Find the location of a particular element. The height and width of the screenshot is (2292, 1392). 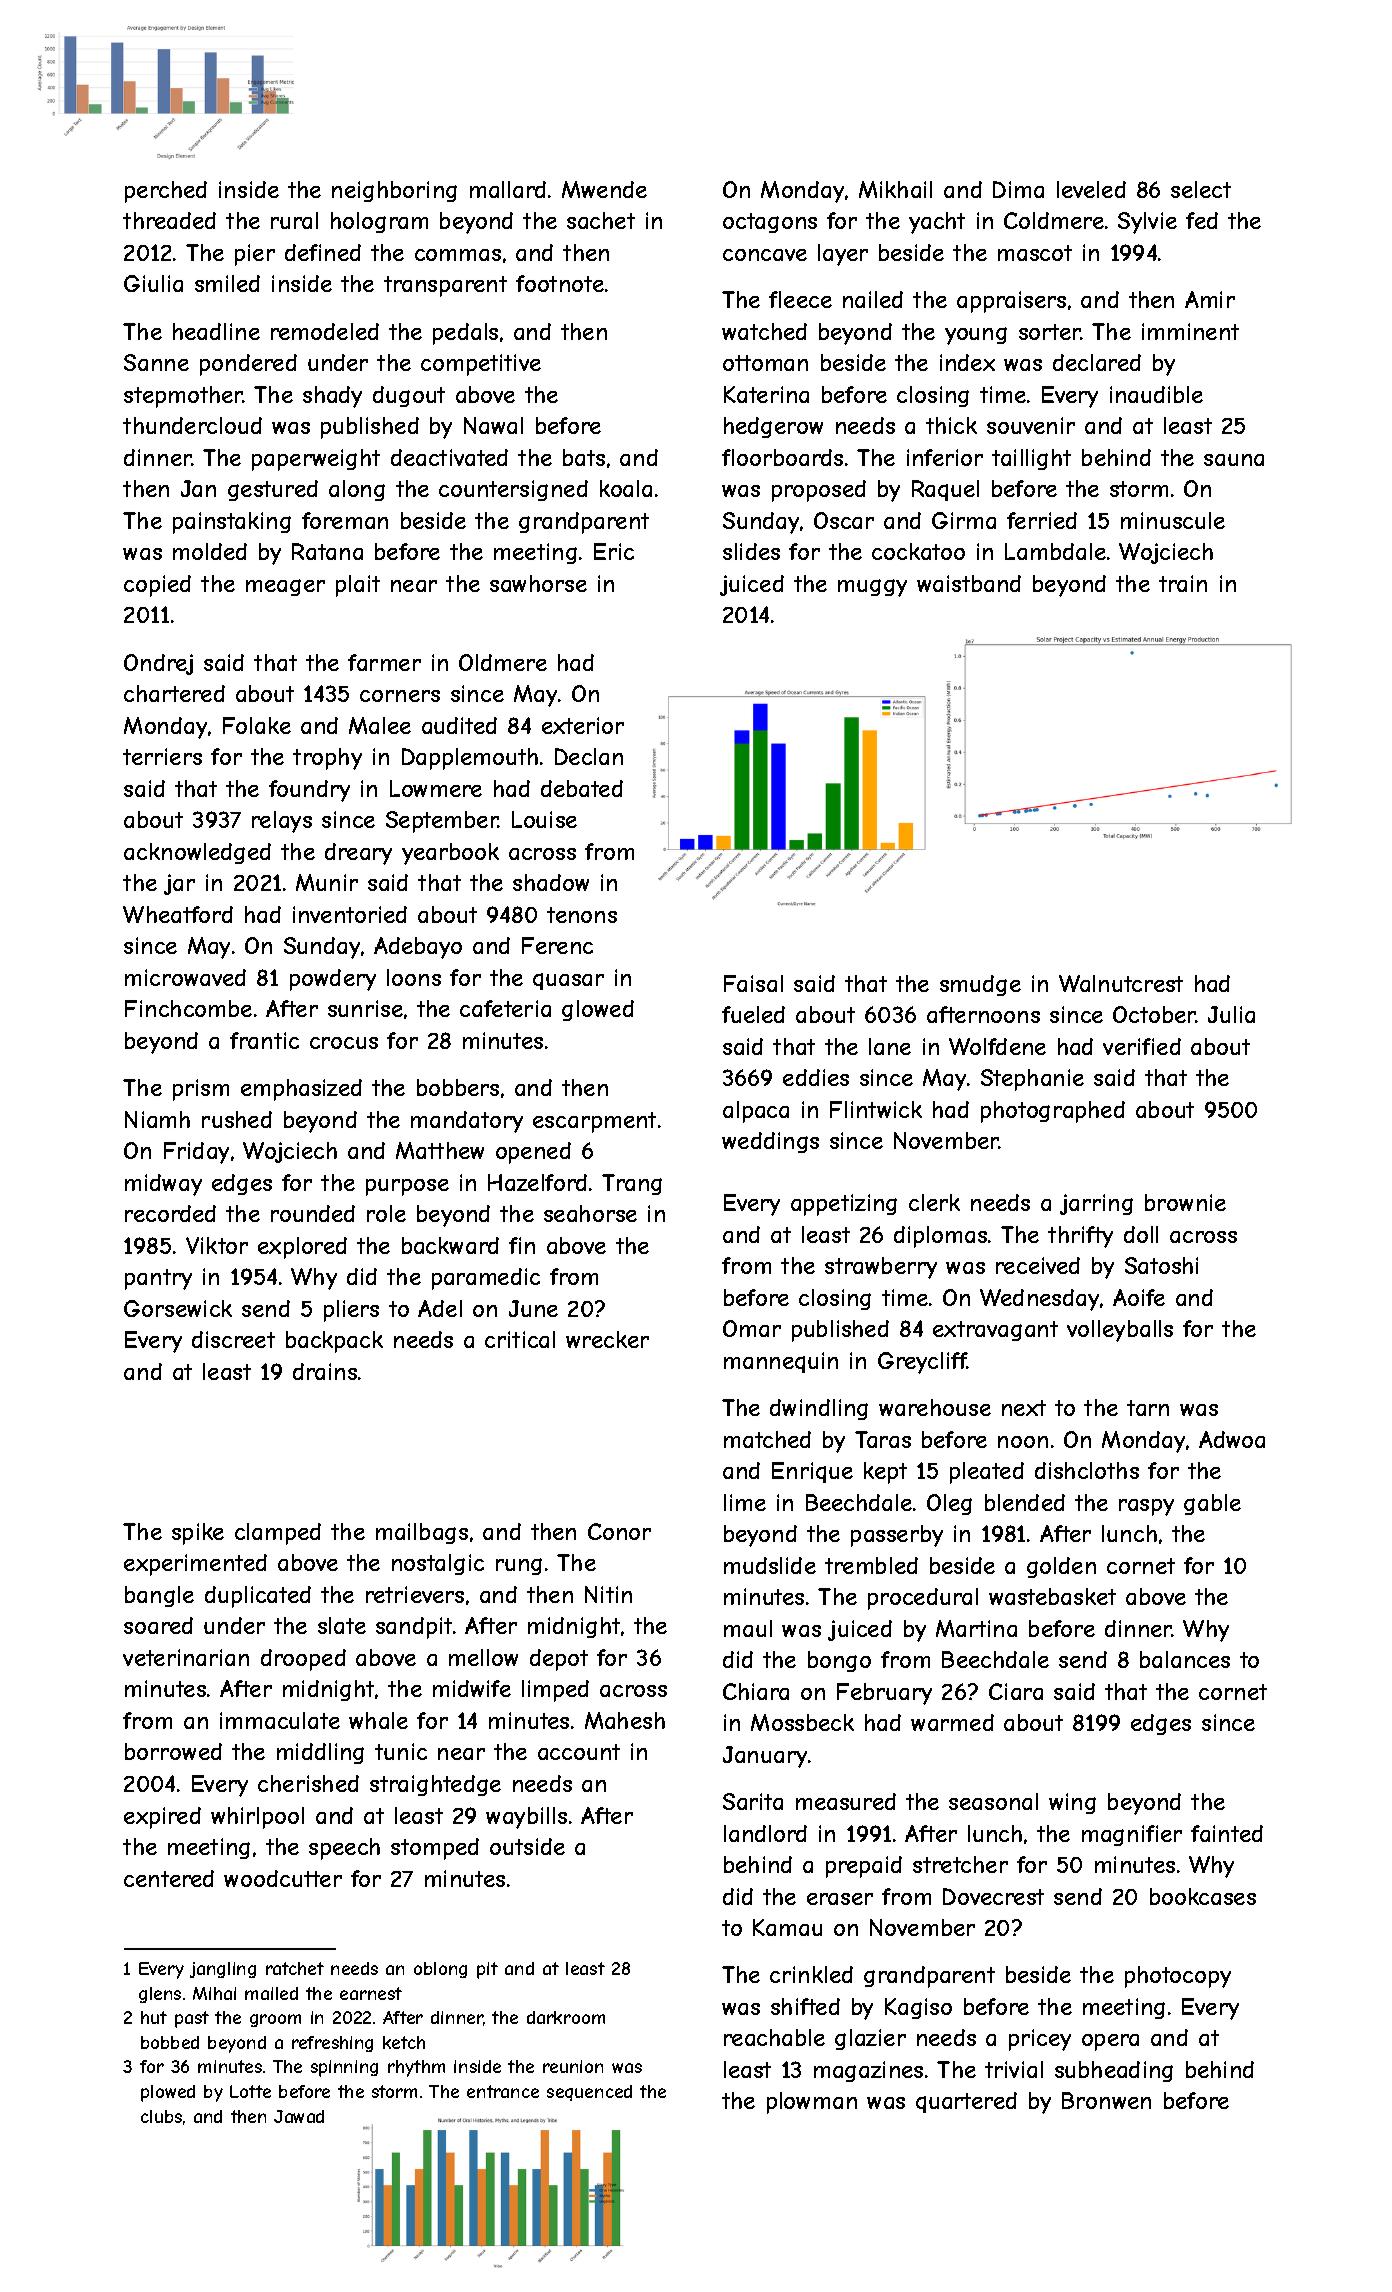

leveled is located at coordinates (1091, 189).
